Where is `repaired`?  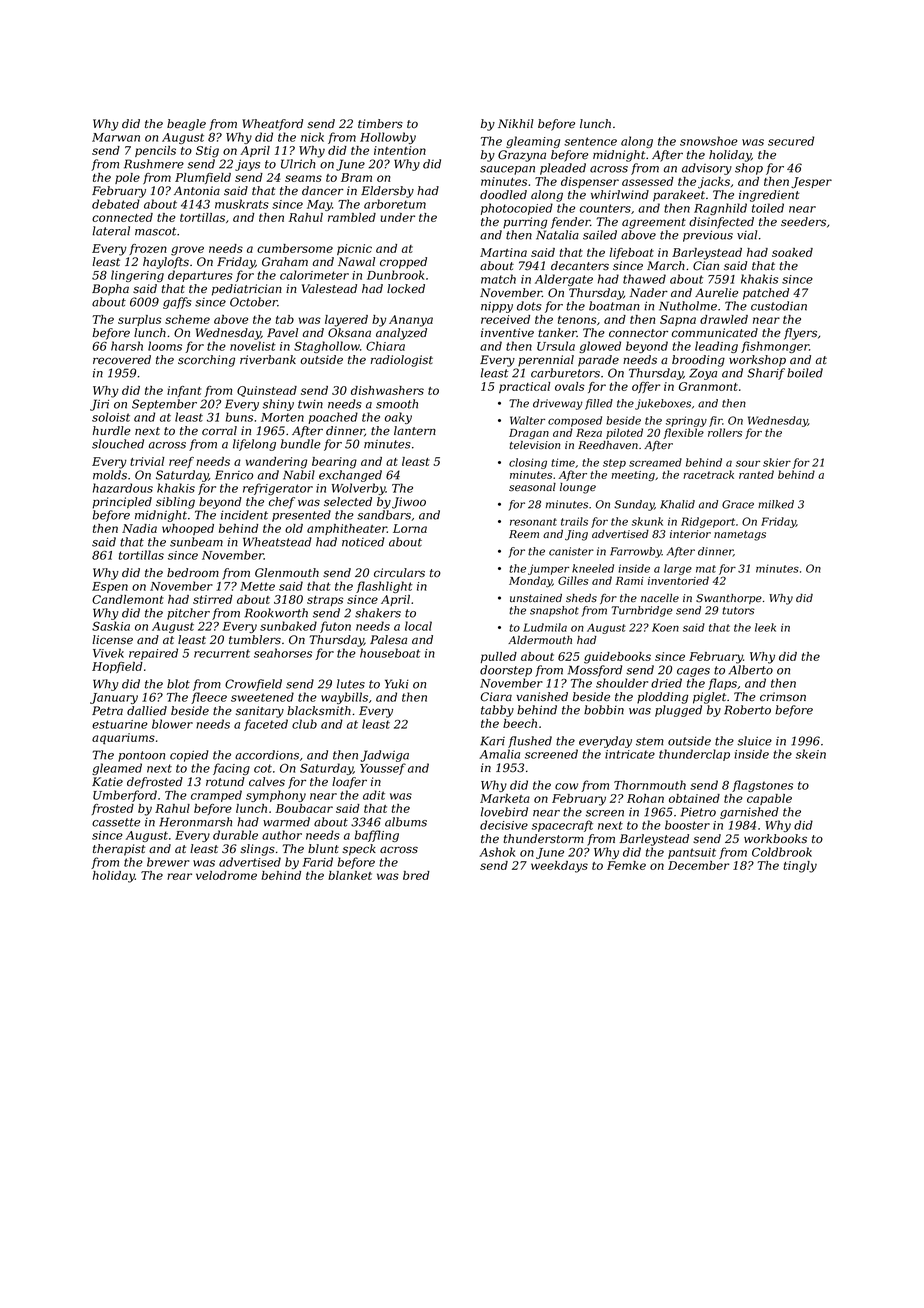
repaired is located at coordinates (153, 654).
